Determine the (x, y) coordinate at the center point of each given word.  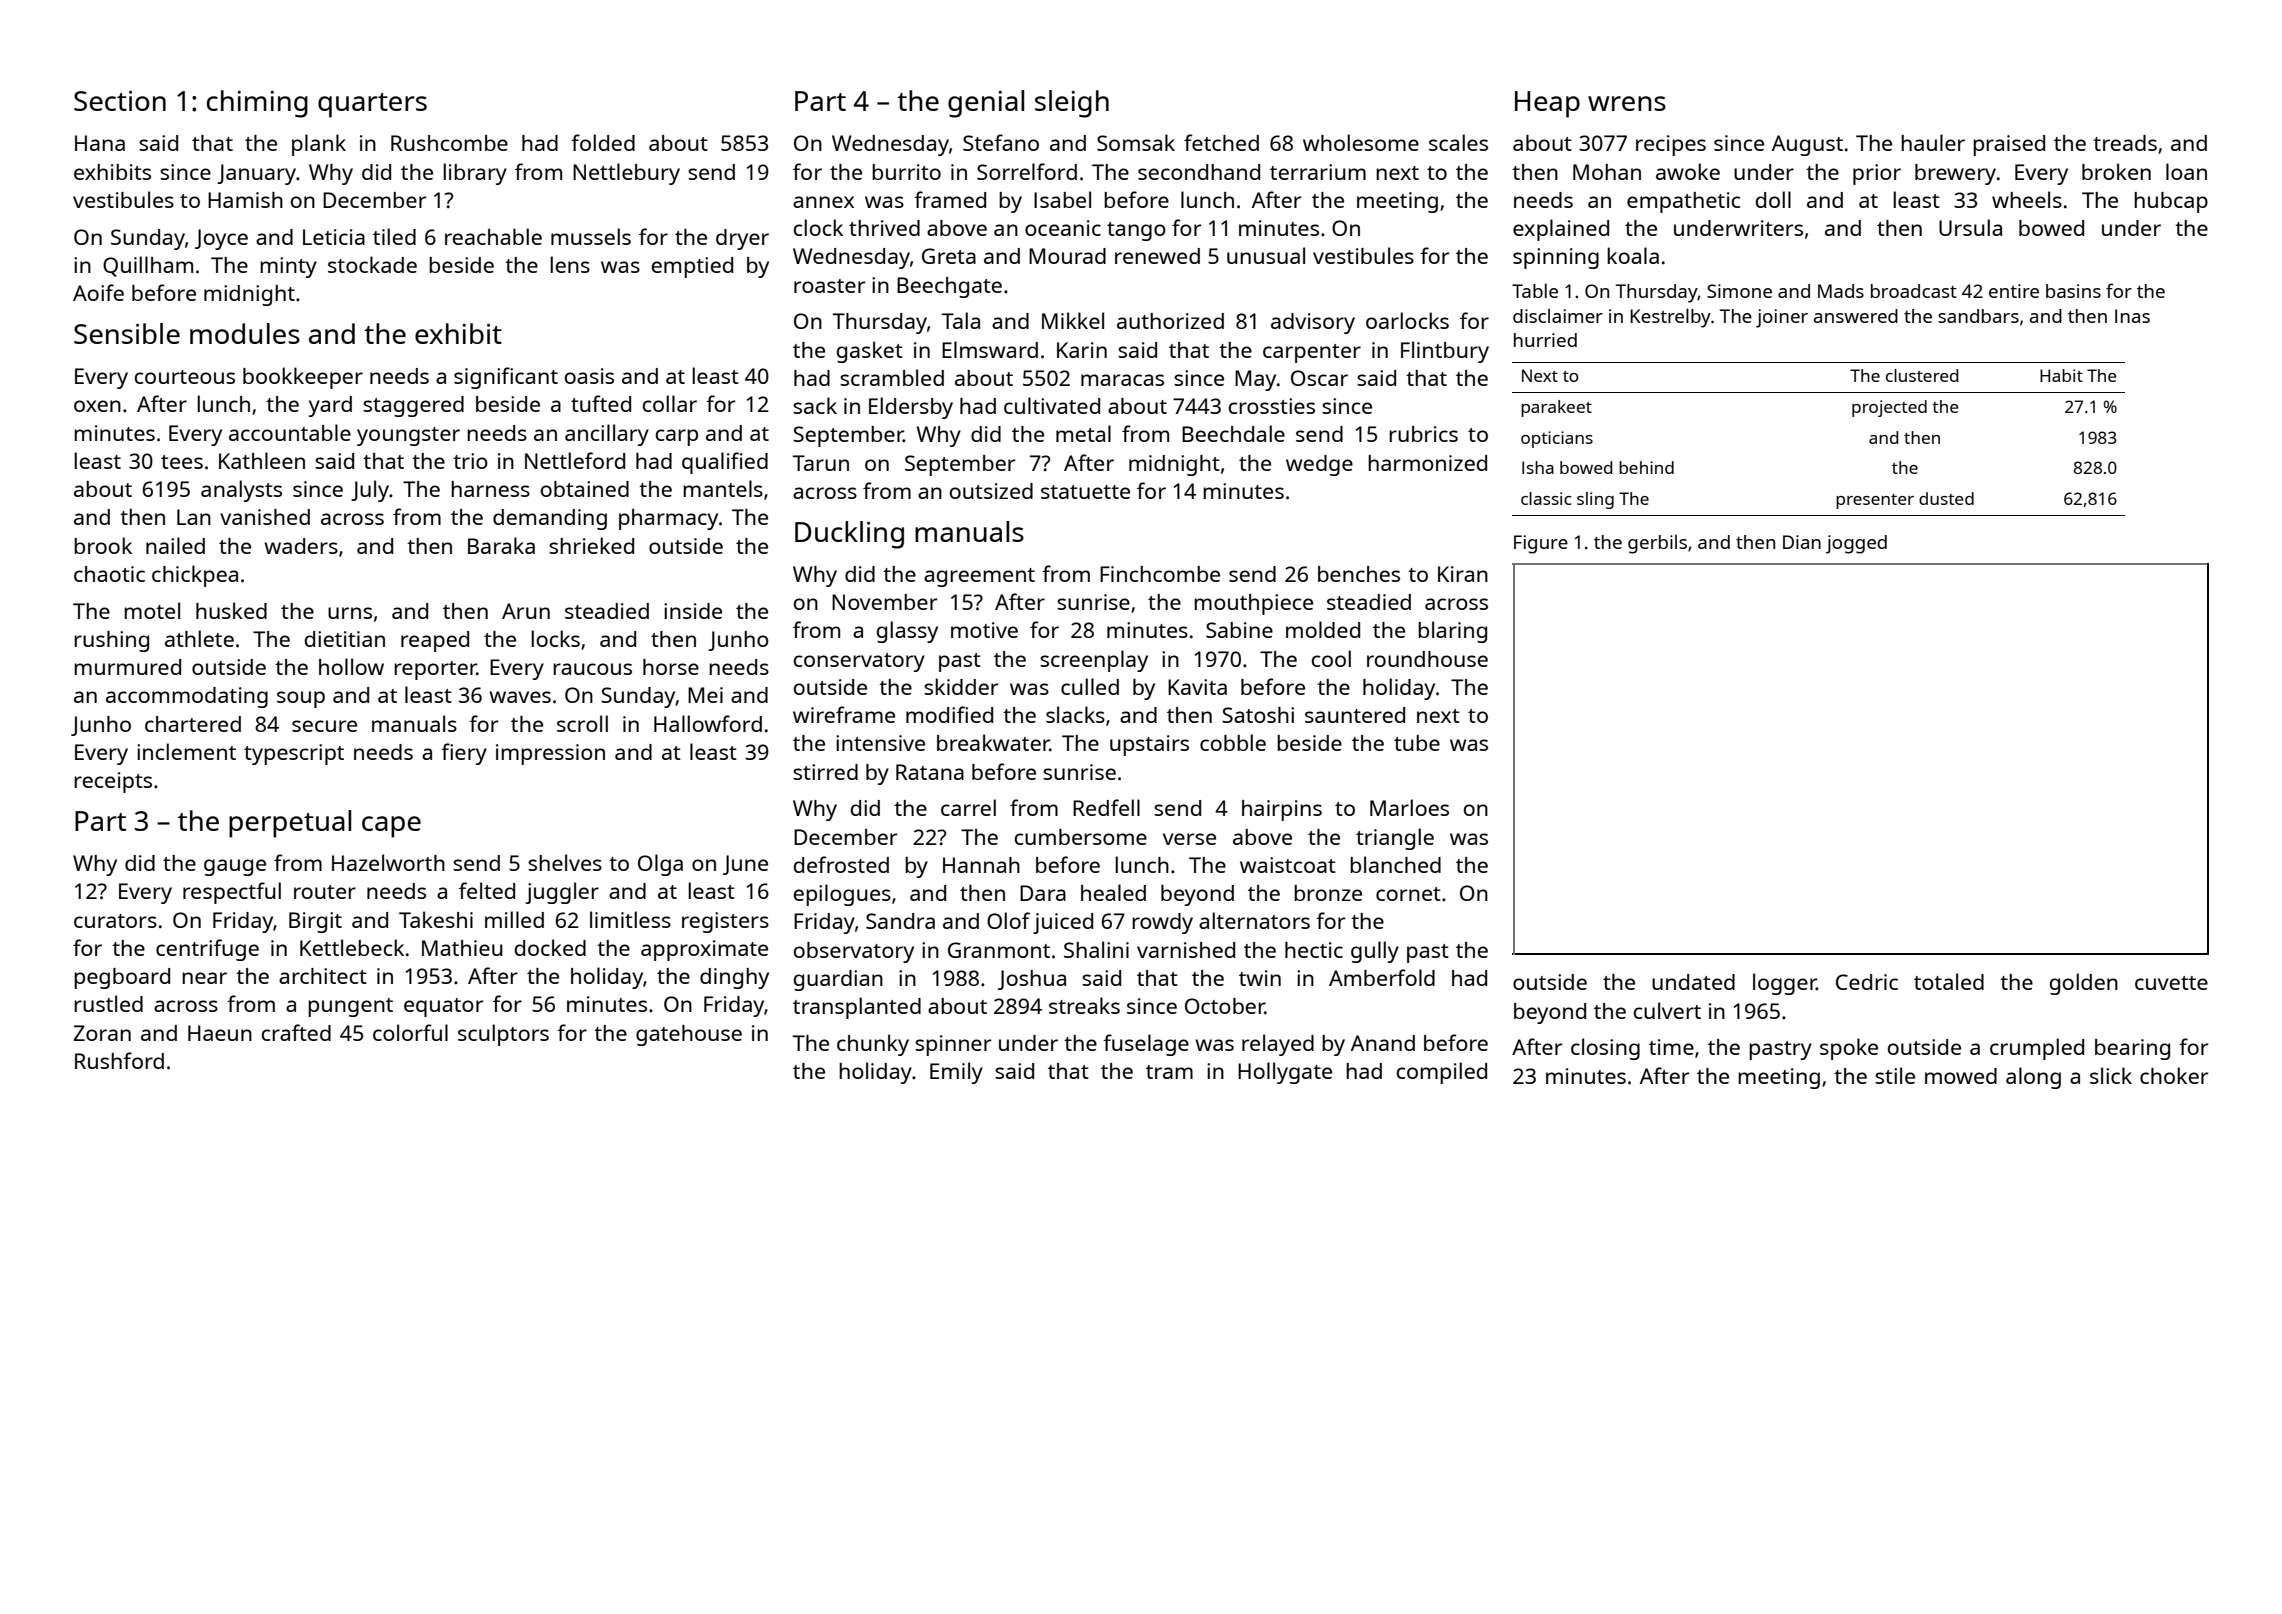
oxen (97, 406)
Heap (1547, 104)
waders (301, 546)
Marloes (1409, 807)
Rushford (119, 1060)
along (2033, 1078)
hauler (1933, 142)
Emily (956, 1073)
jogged (1856, 544)
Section (120, 101)
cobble (1233, 742)
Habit (2061, 375)
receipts (113, 782)
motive (984, 630)
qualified (725, 463)
